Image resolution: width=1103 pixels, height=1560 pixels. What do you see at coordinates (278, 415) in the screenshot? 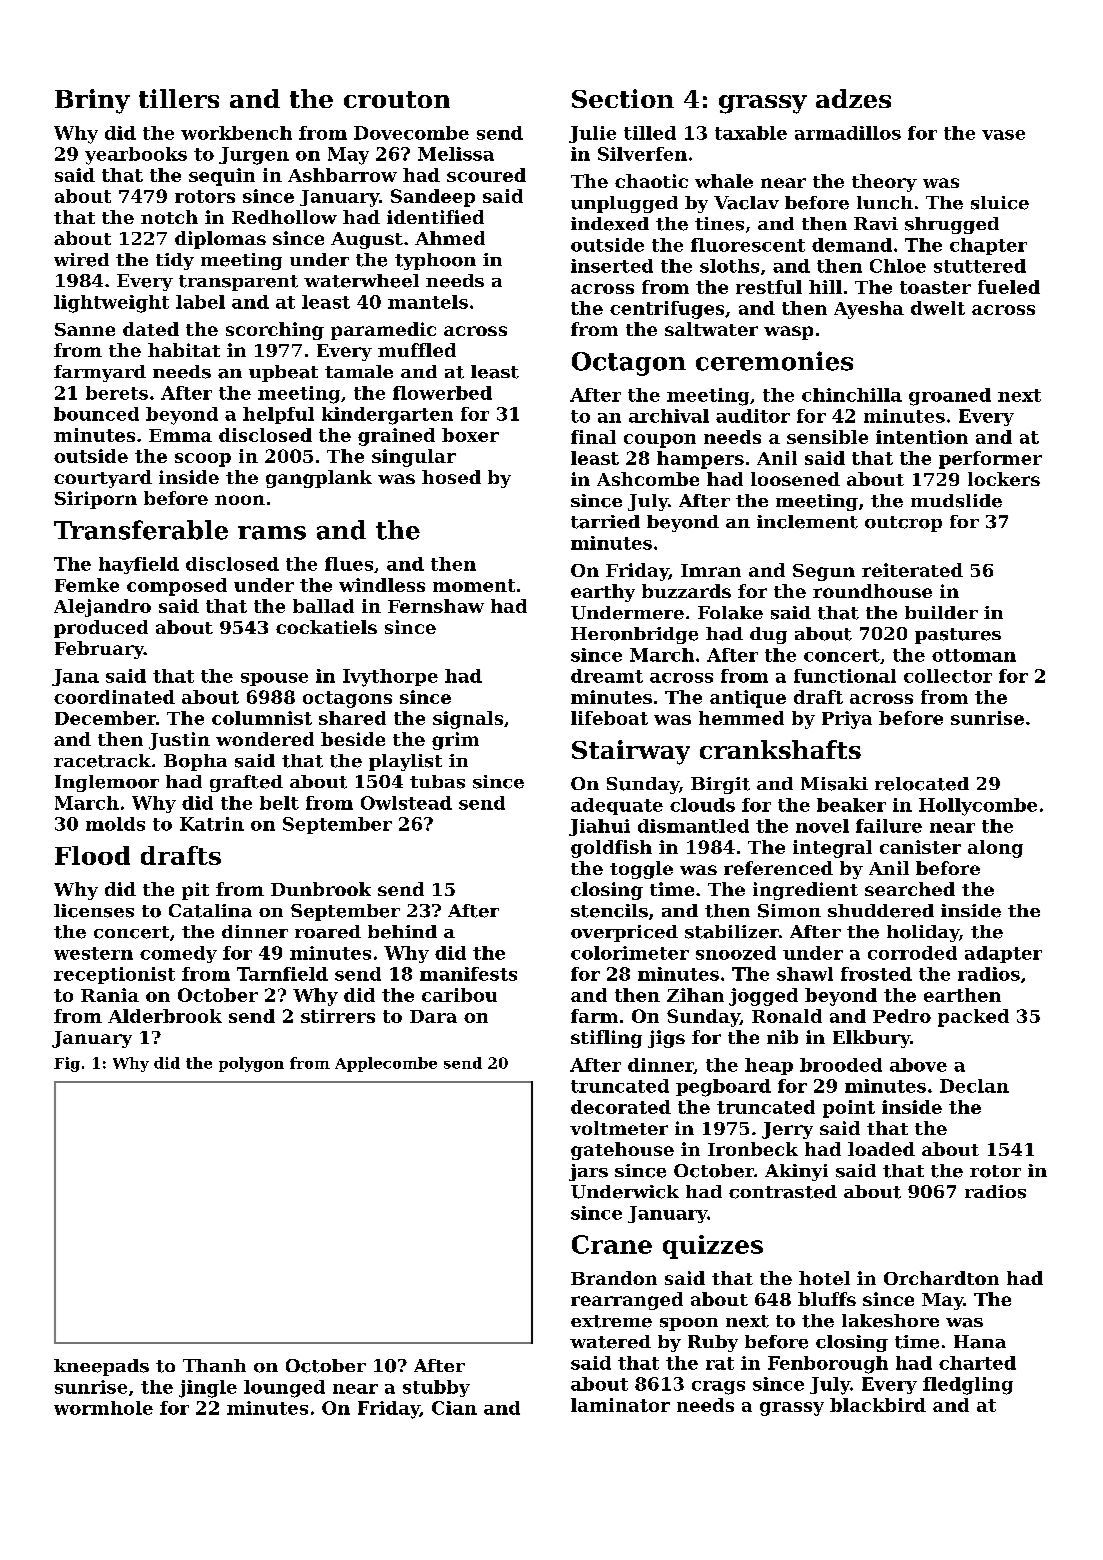
I see `helpful` at bounding box center [278, 415].
